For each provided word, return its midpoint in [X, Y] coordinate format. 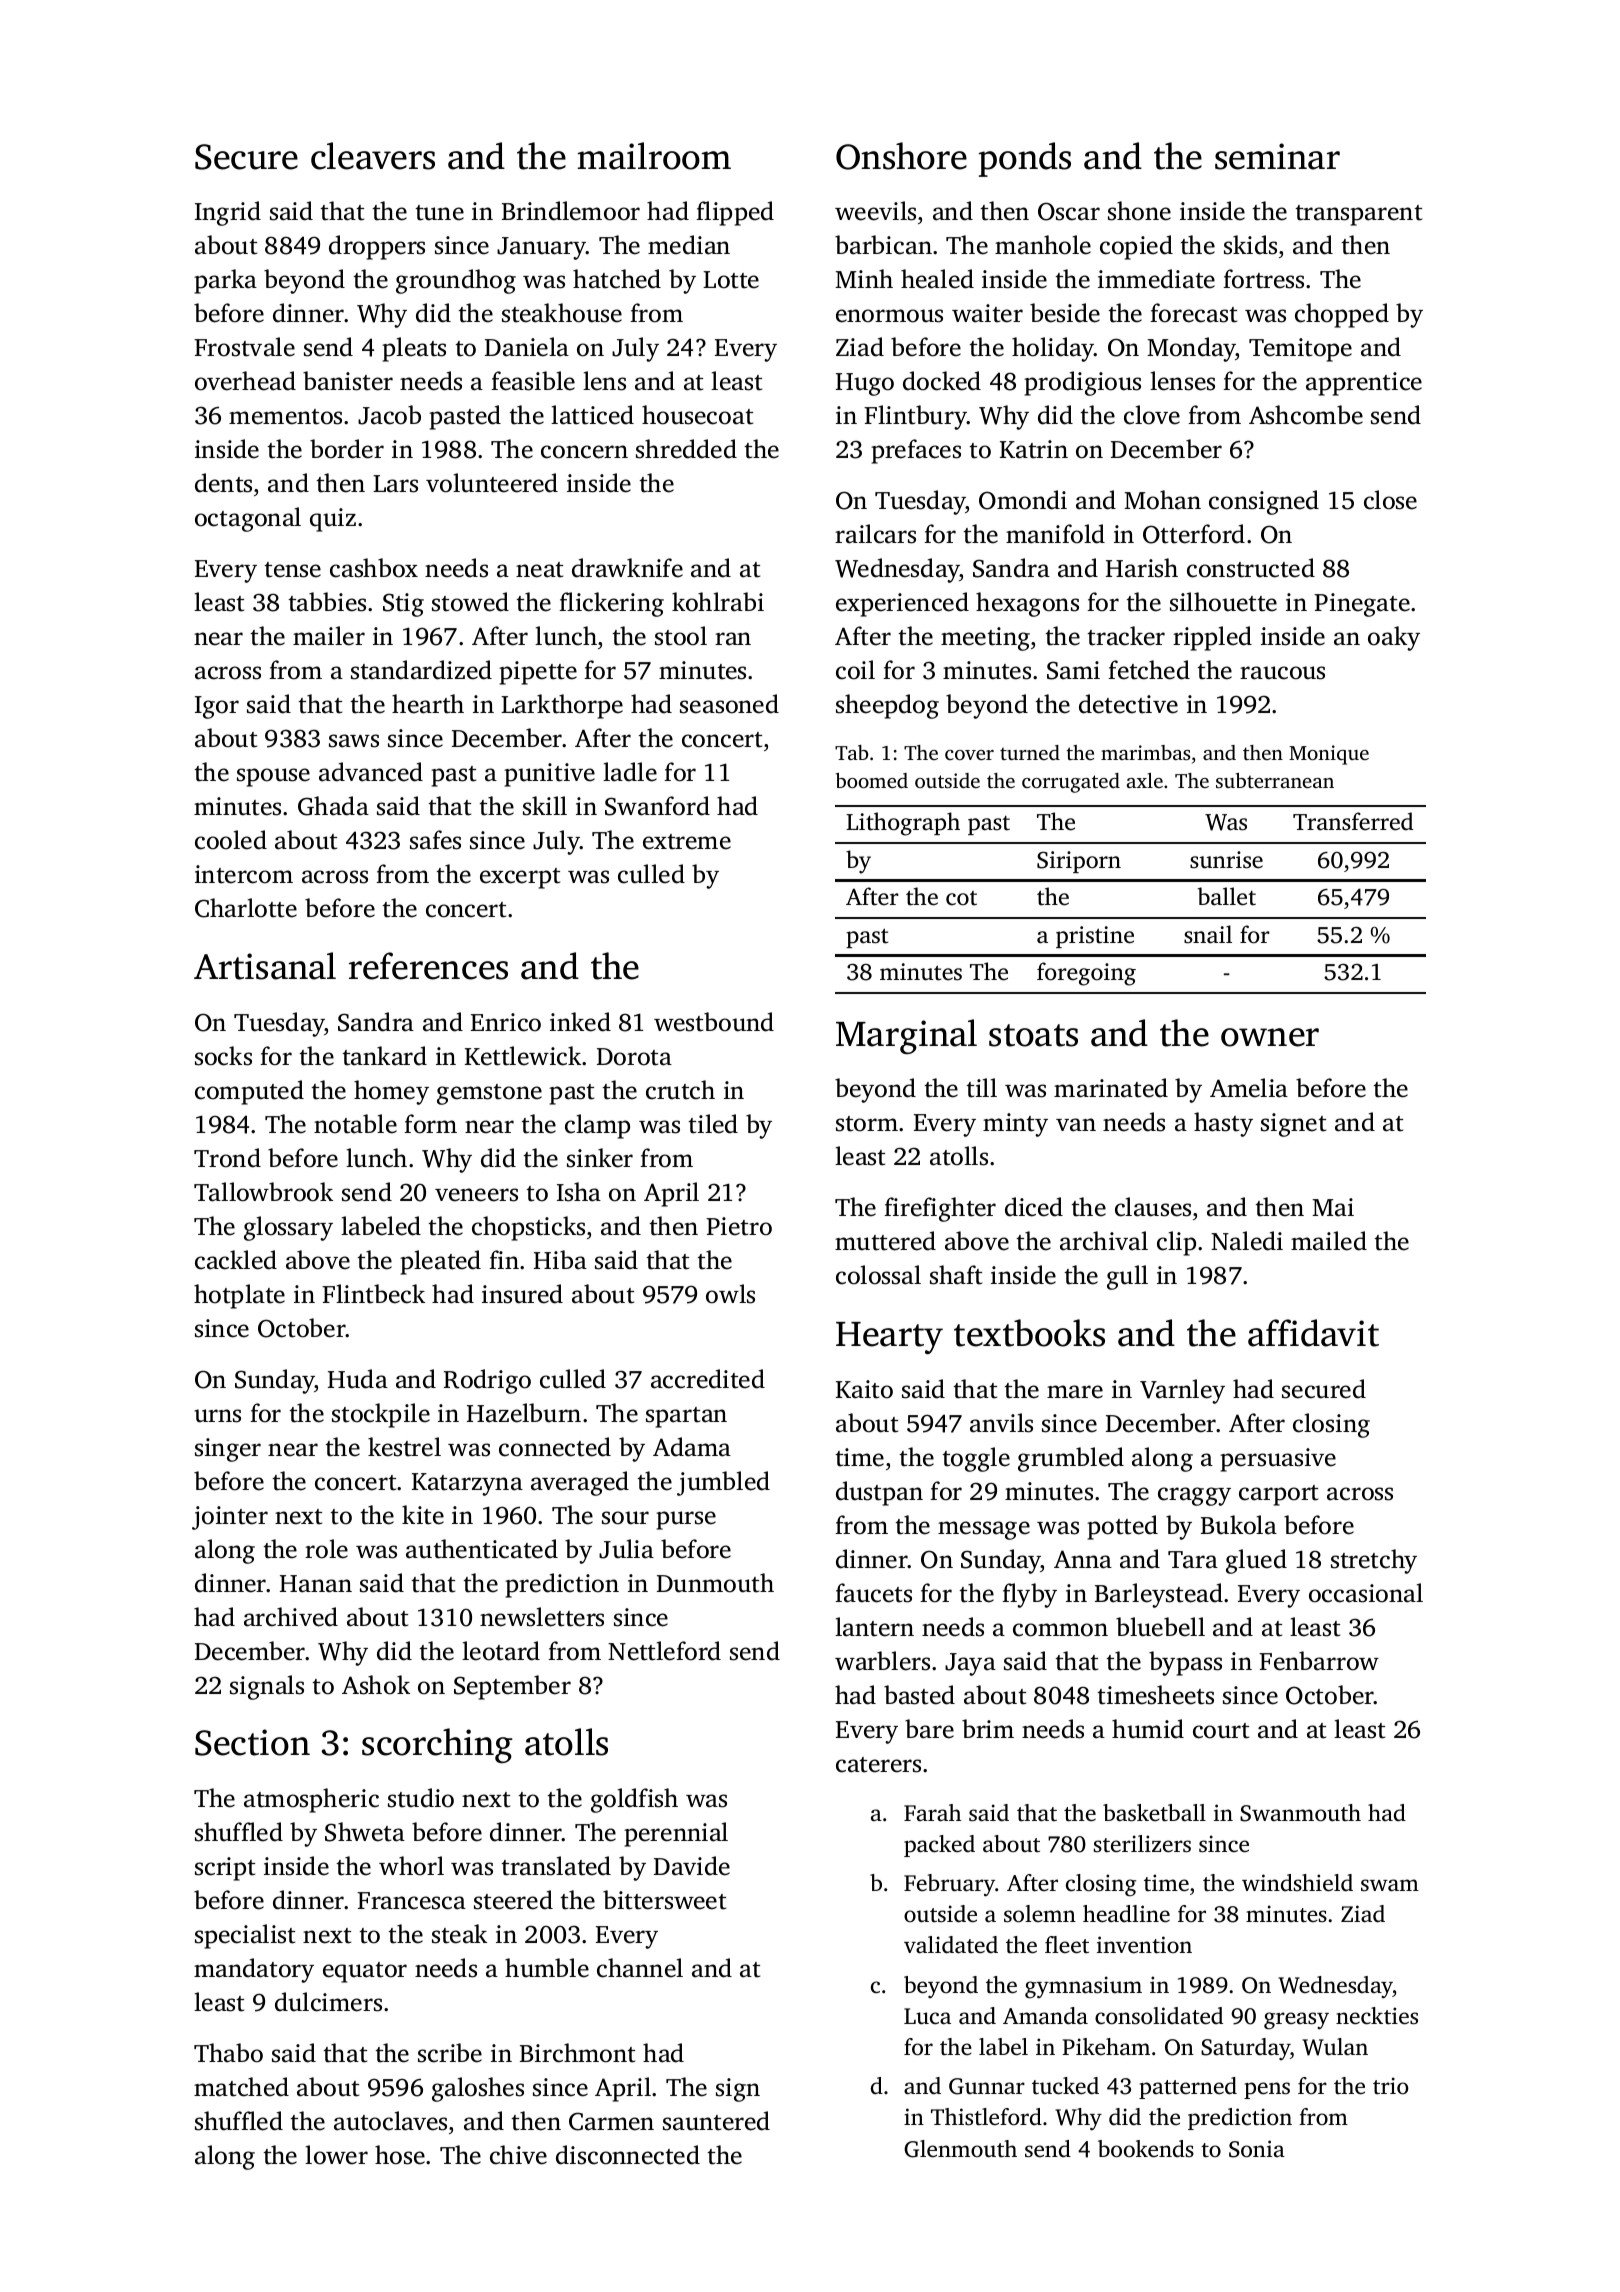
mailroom [654, 156]
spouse [273, 777]
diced [1034, 1207]
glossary [288, 1228]
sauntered [716, 2121]
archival [1104, 1241]
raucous [1282, 673]
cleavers [373, 156]
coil [855, 670]
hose [400, 2155]
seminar [1277, 156]
